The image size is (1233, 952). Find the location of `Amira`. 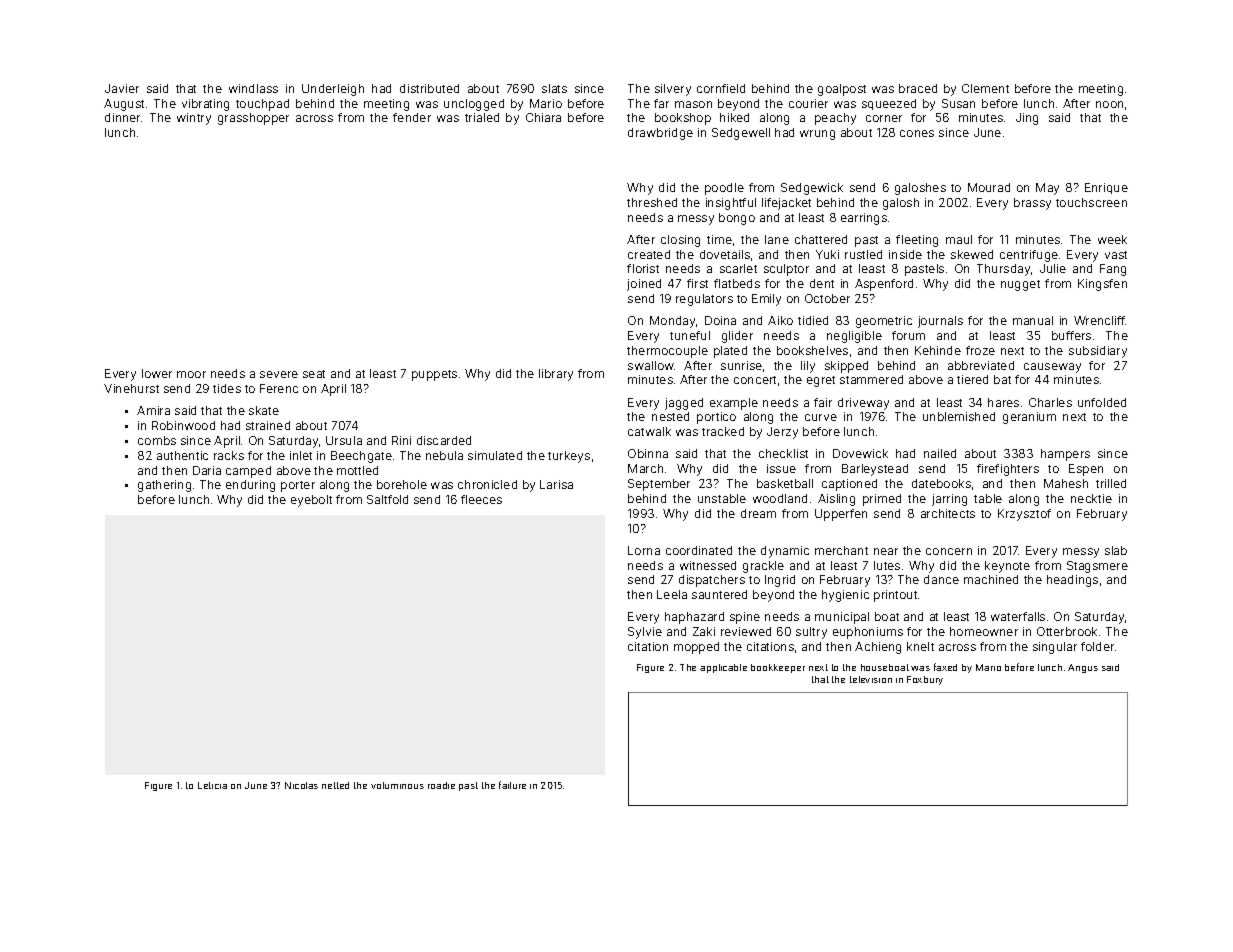

Amira is located at coordinates (153, 410).
